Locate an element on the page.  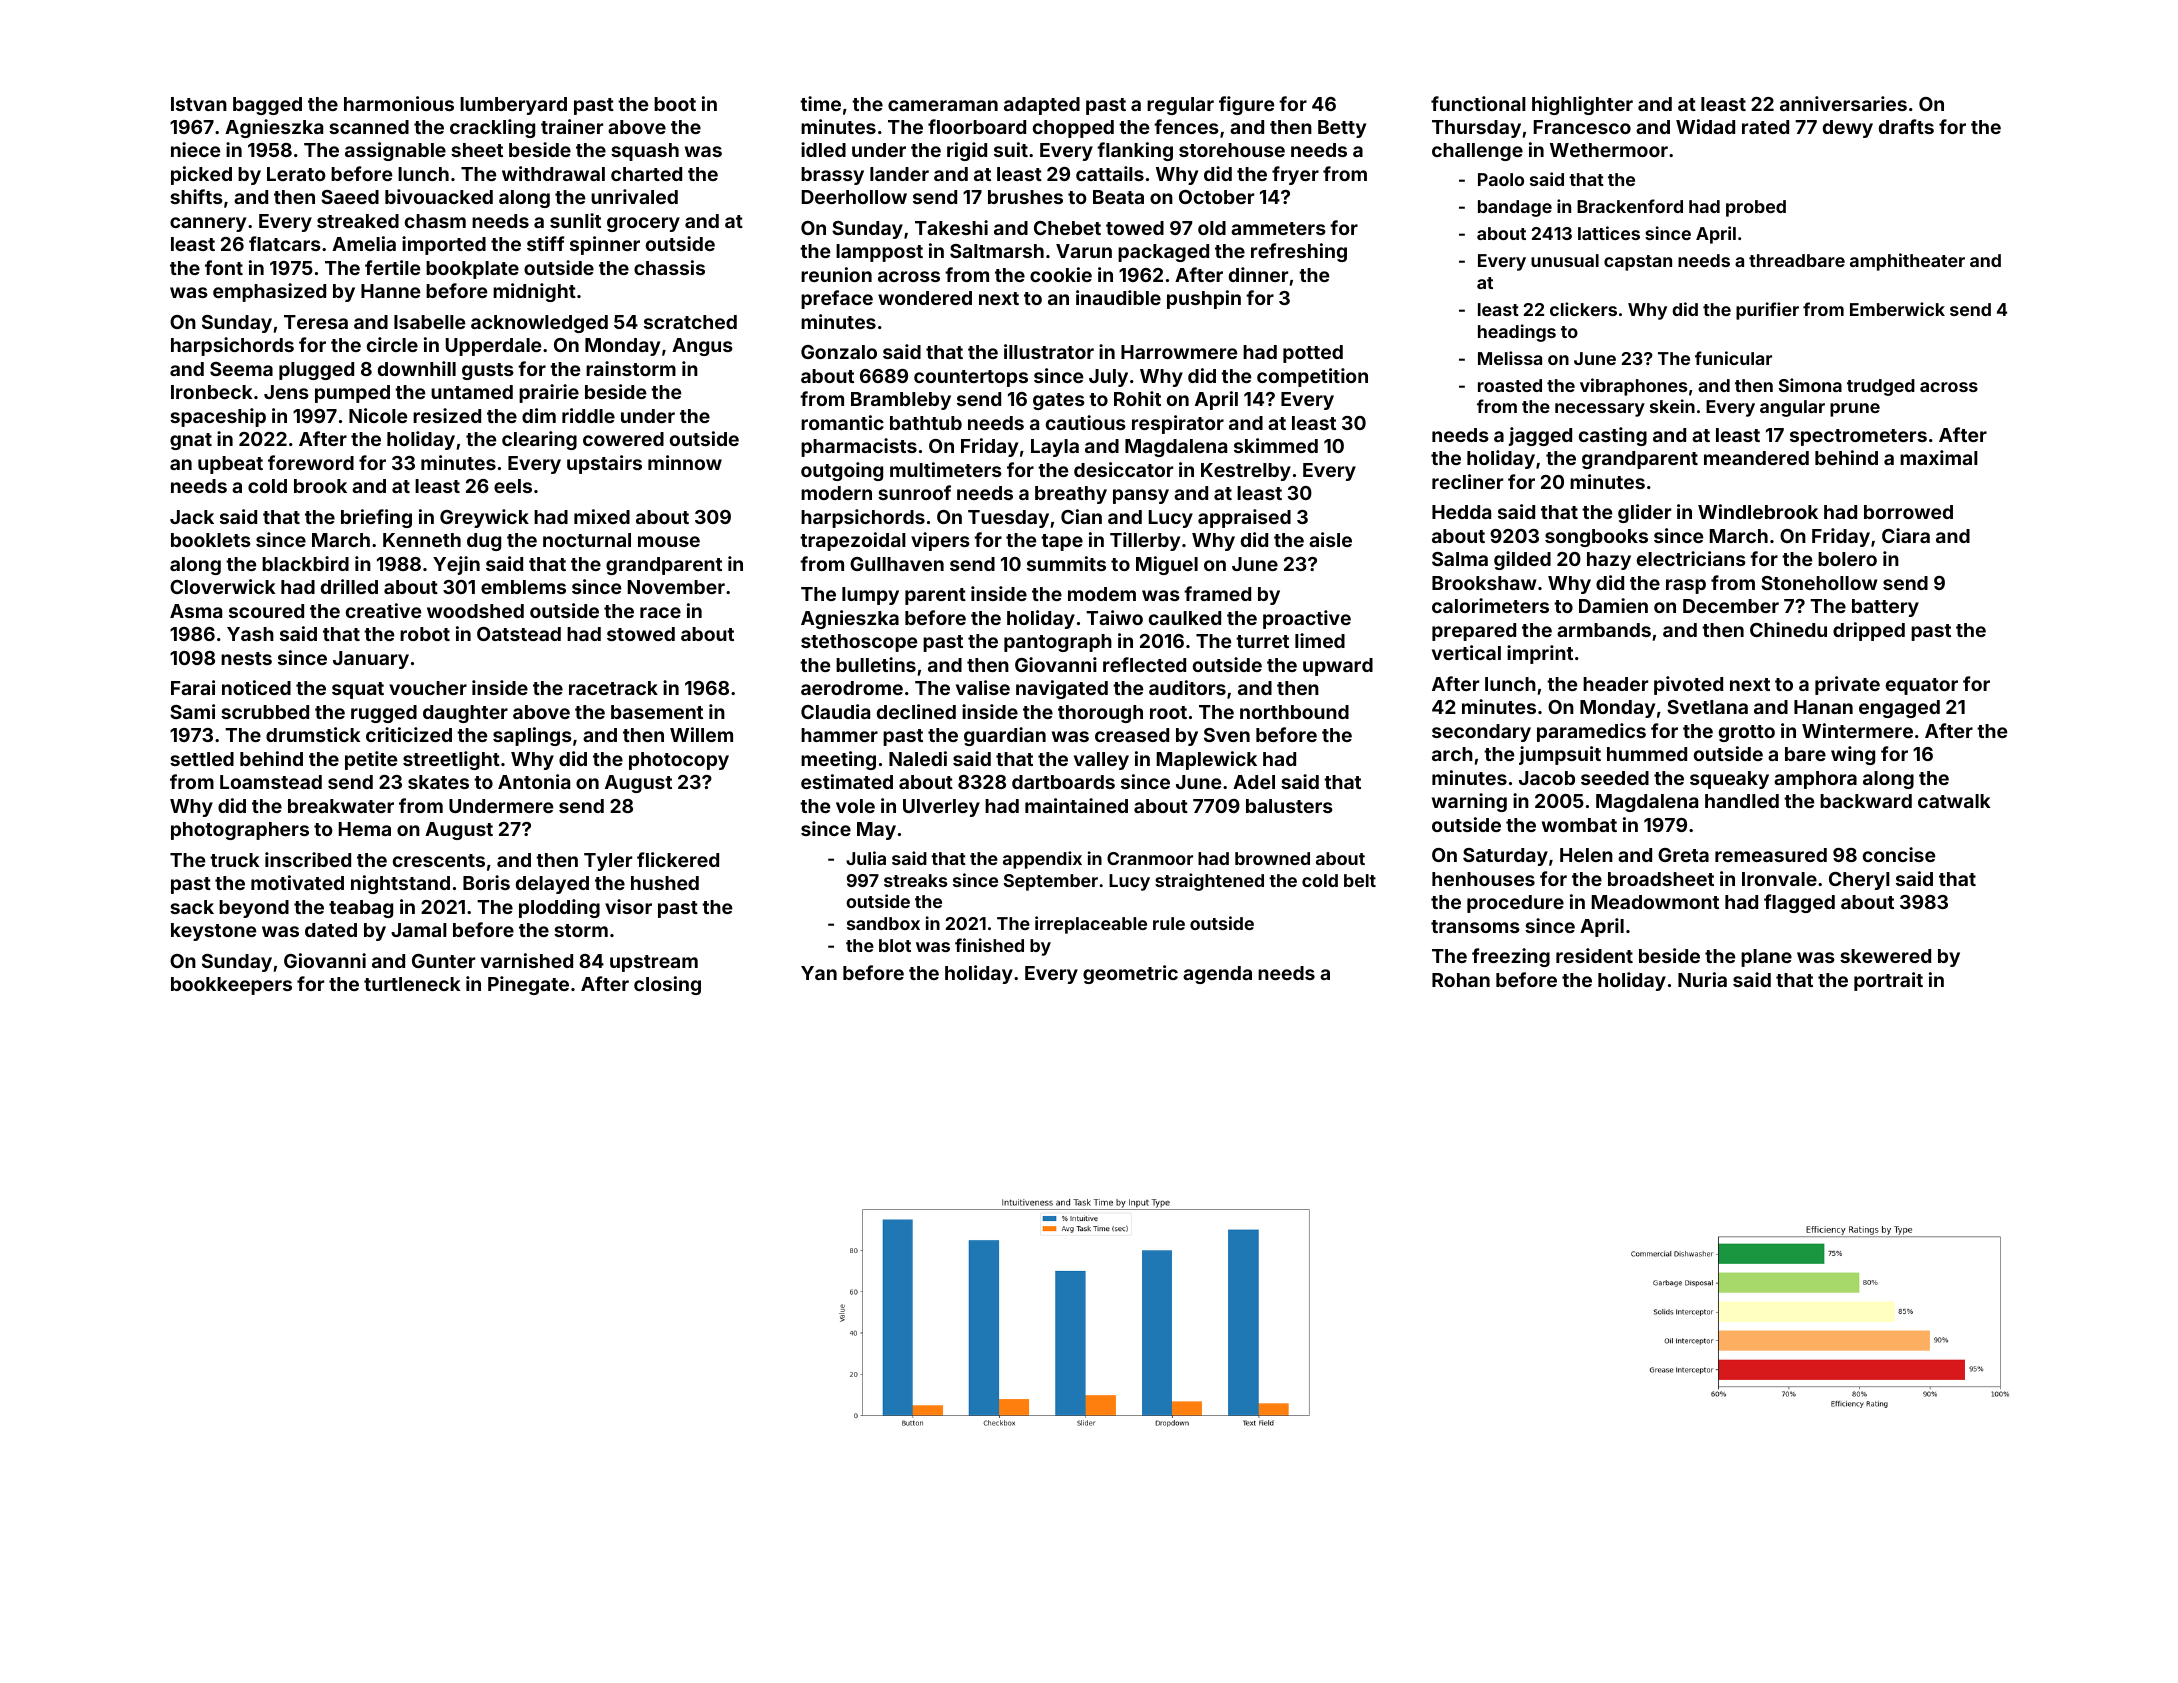
upstairs is located at coordinates (604, 464).
